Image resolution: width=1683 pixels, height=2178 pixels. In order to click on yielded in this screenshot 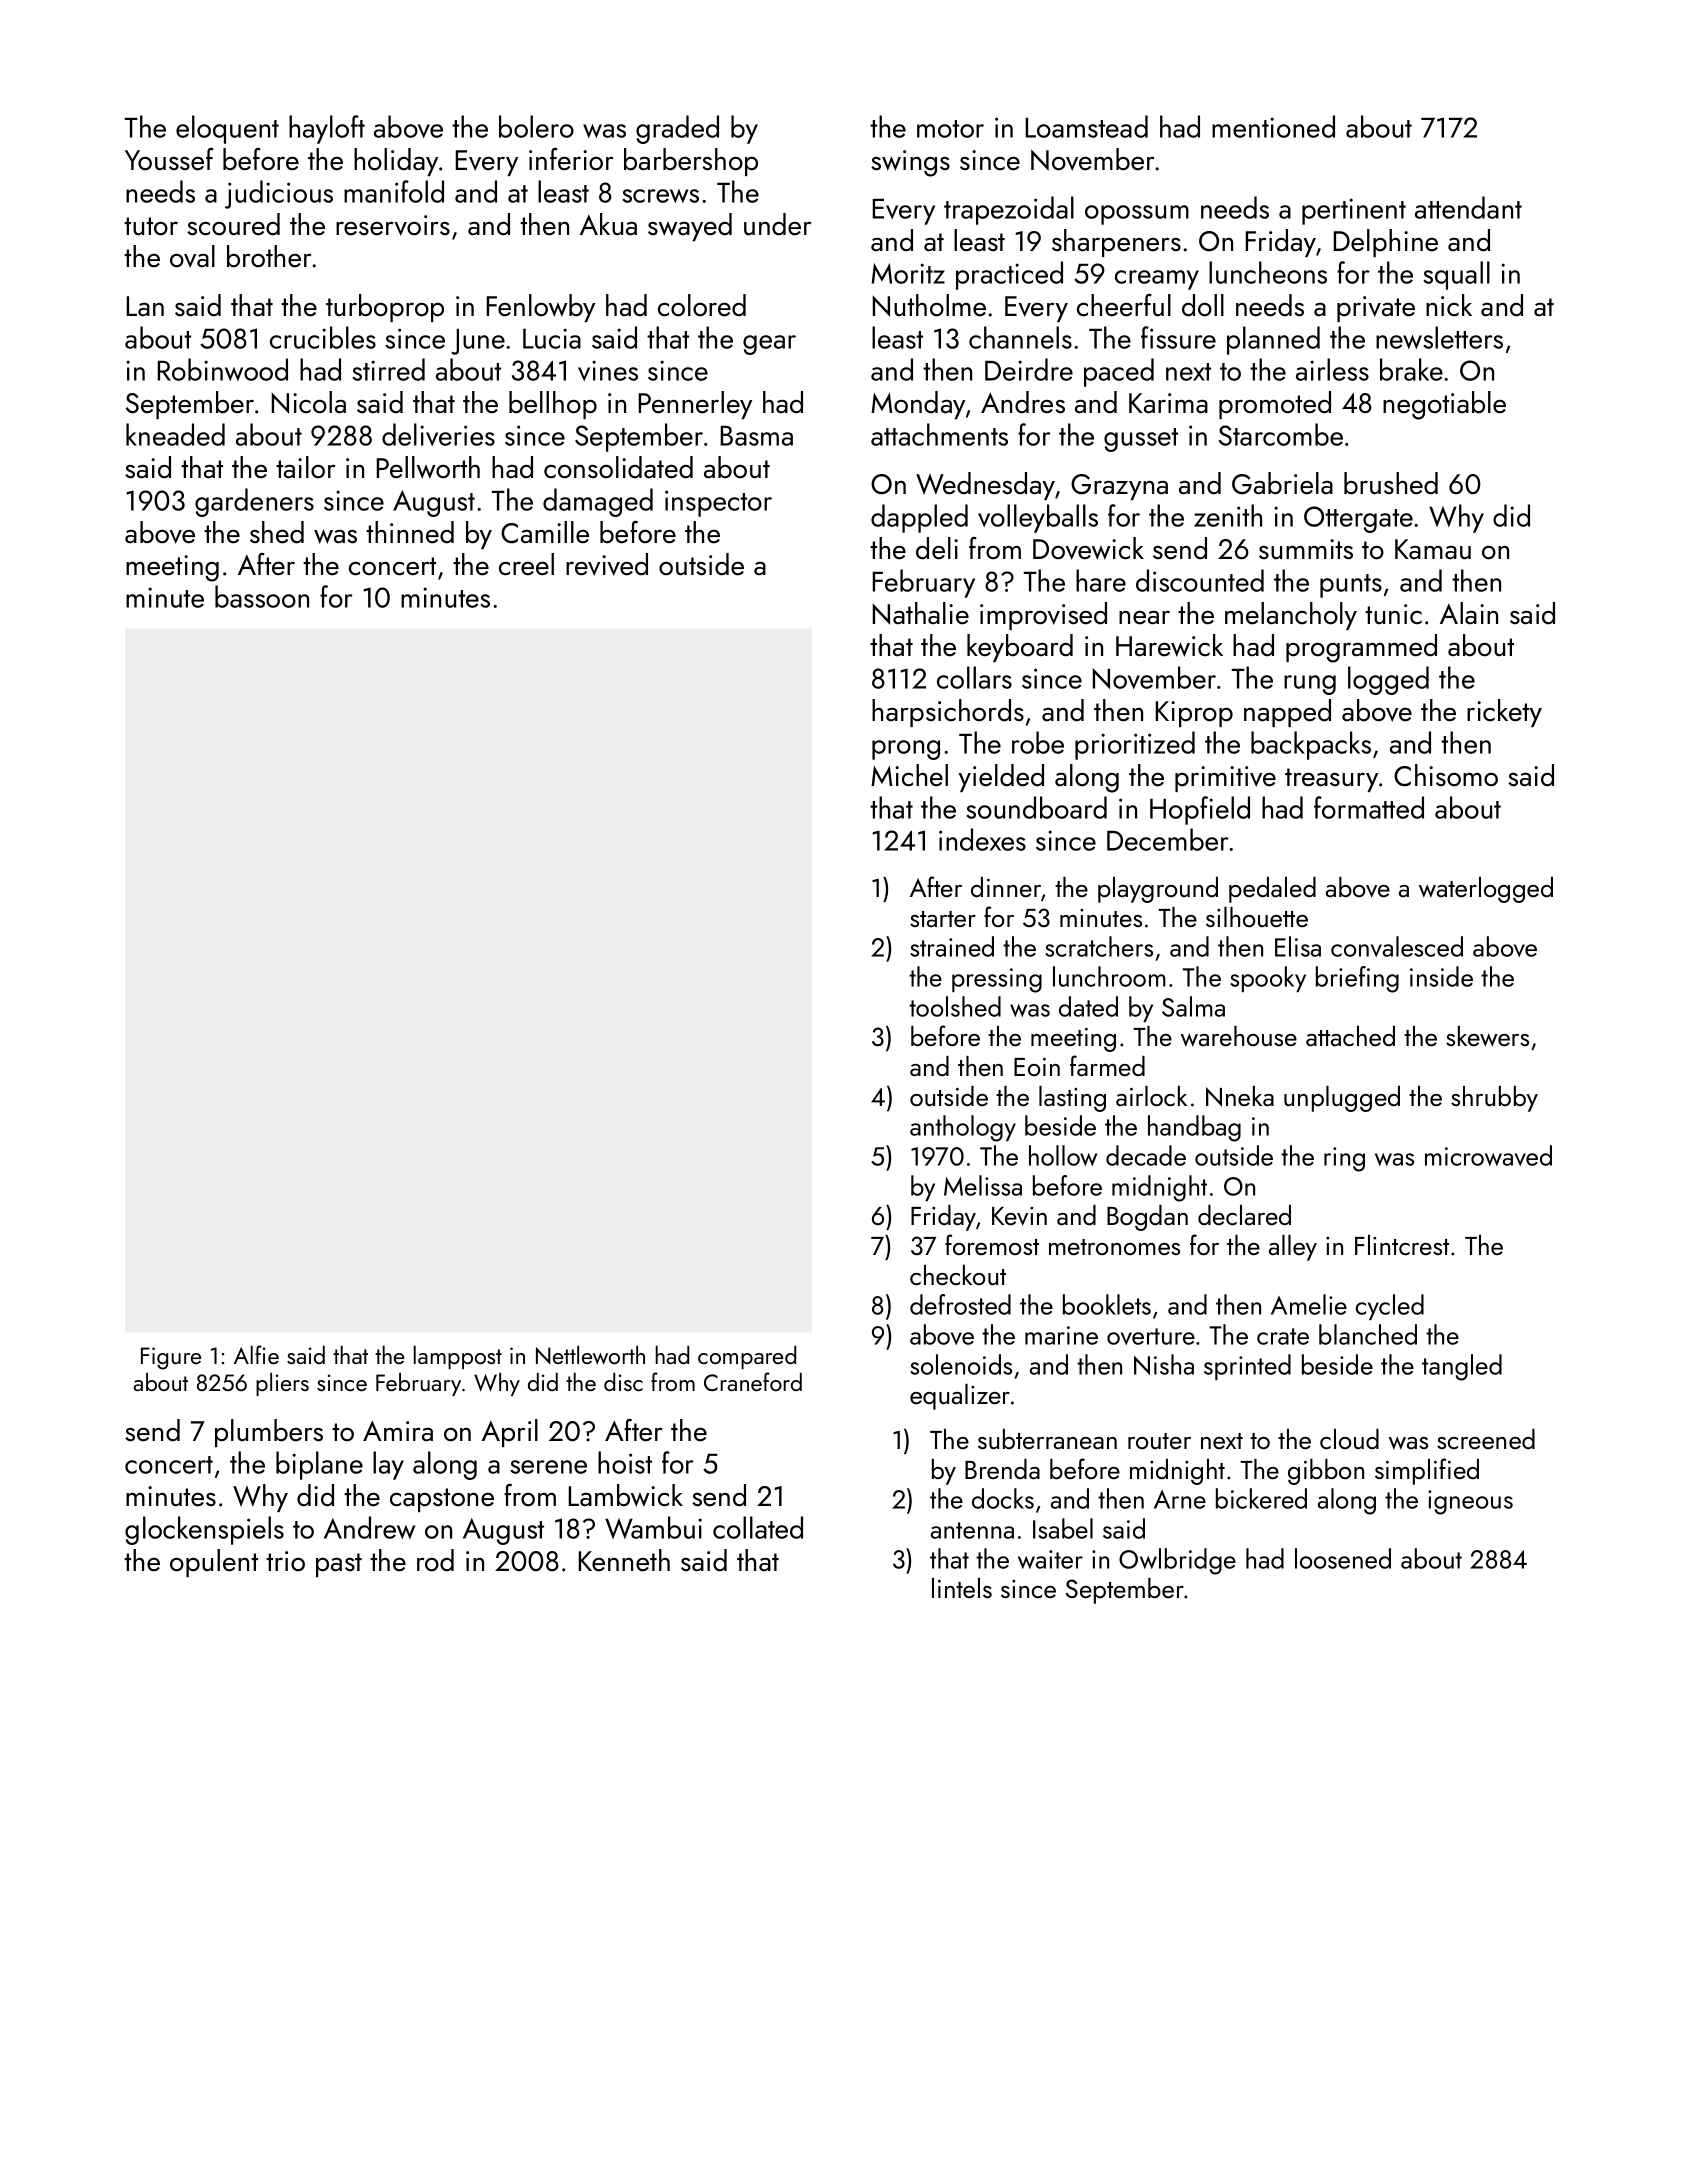, I will do `click(1001, 778)`.
